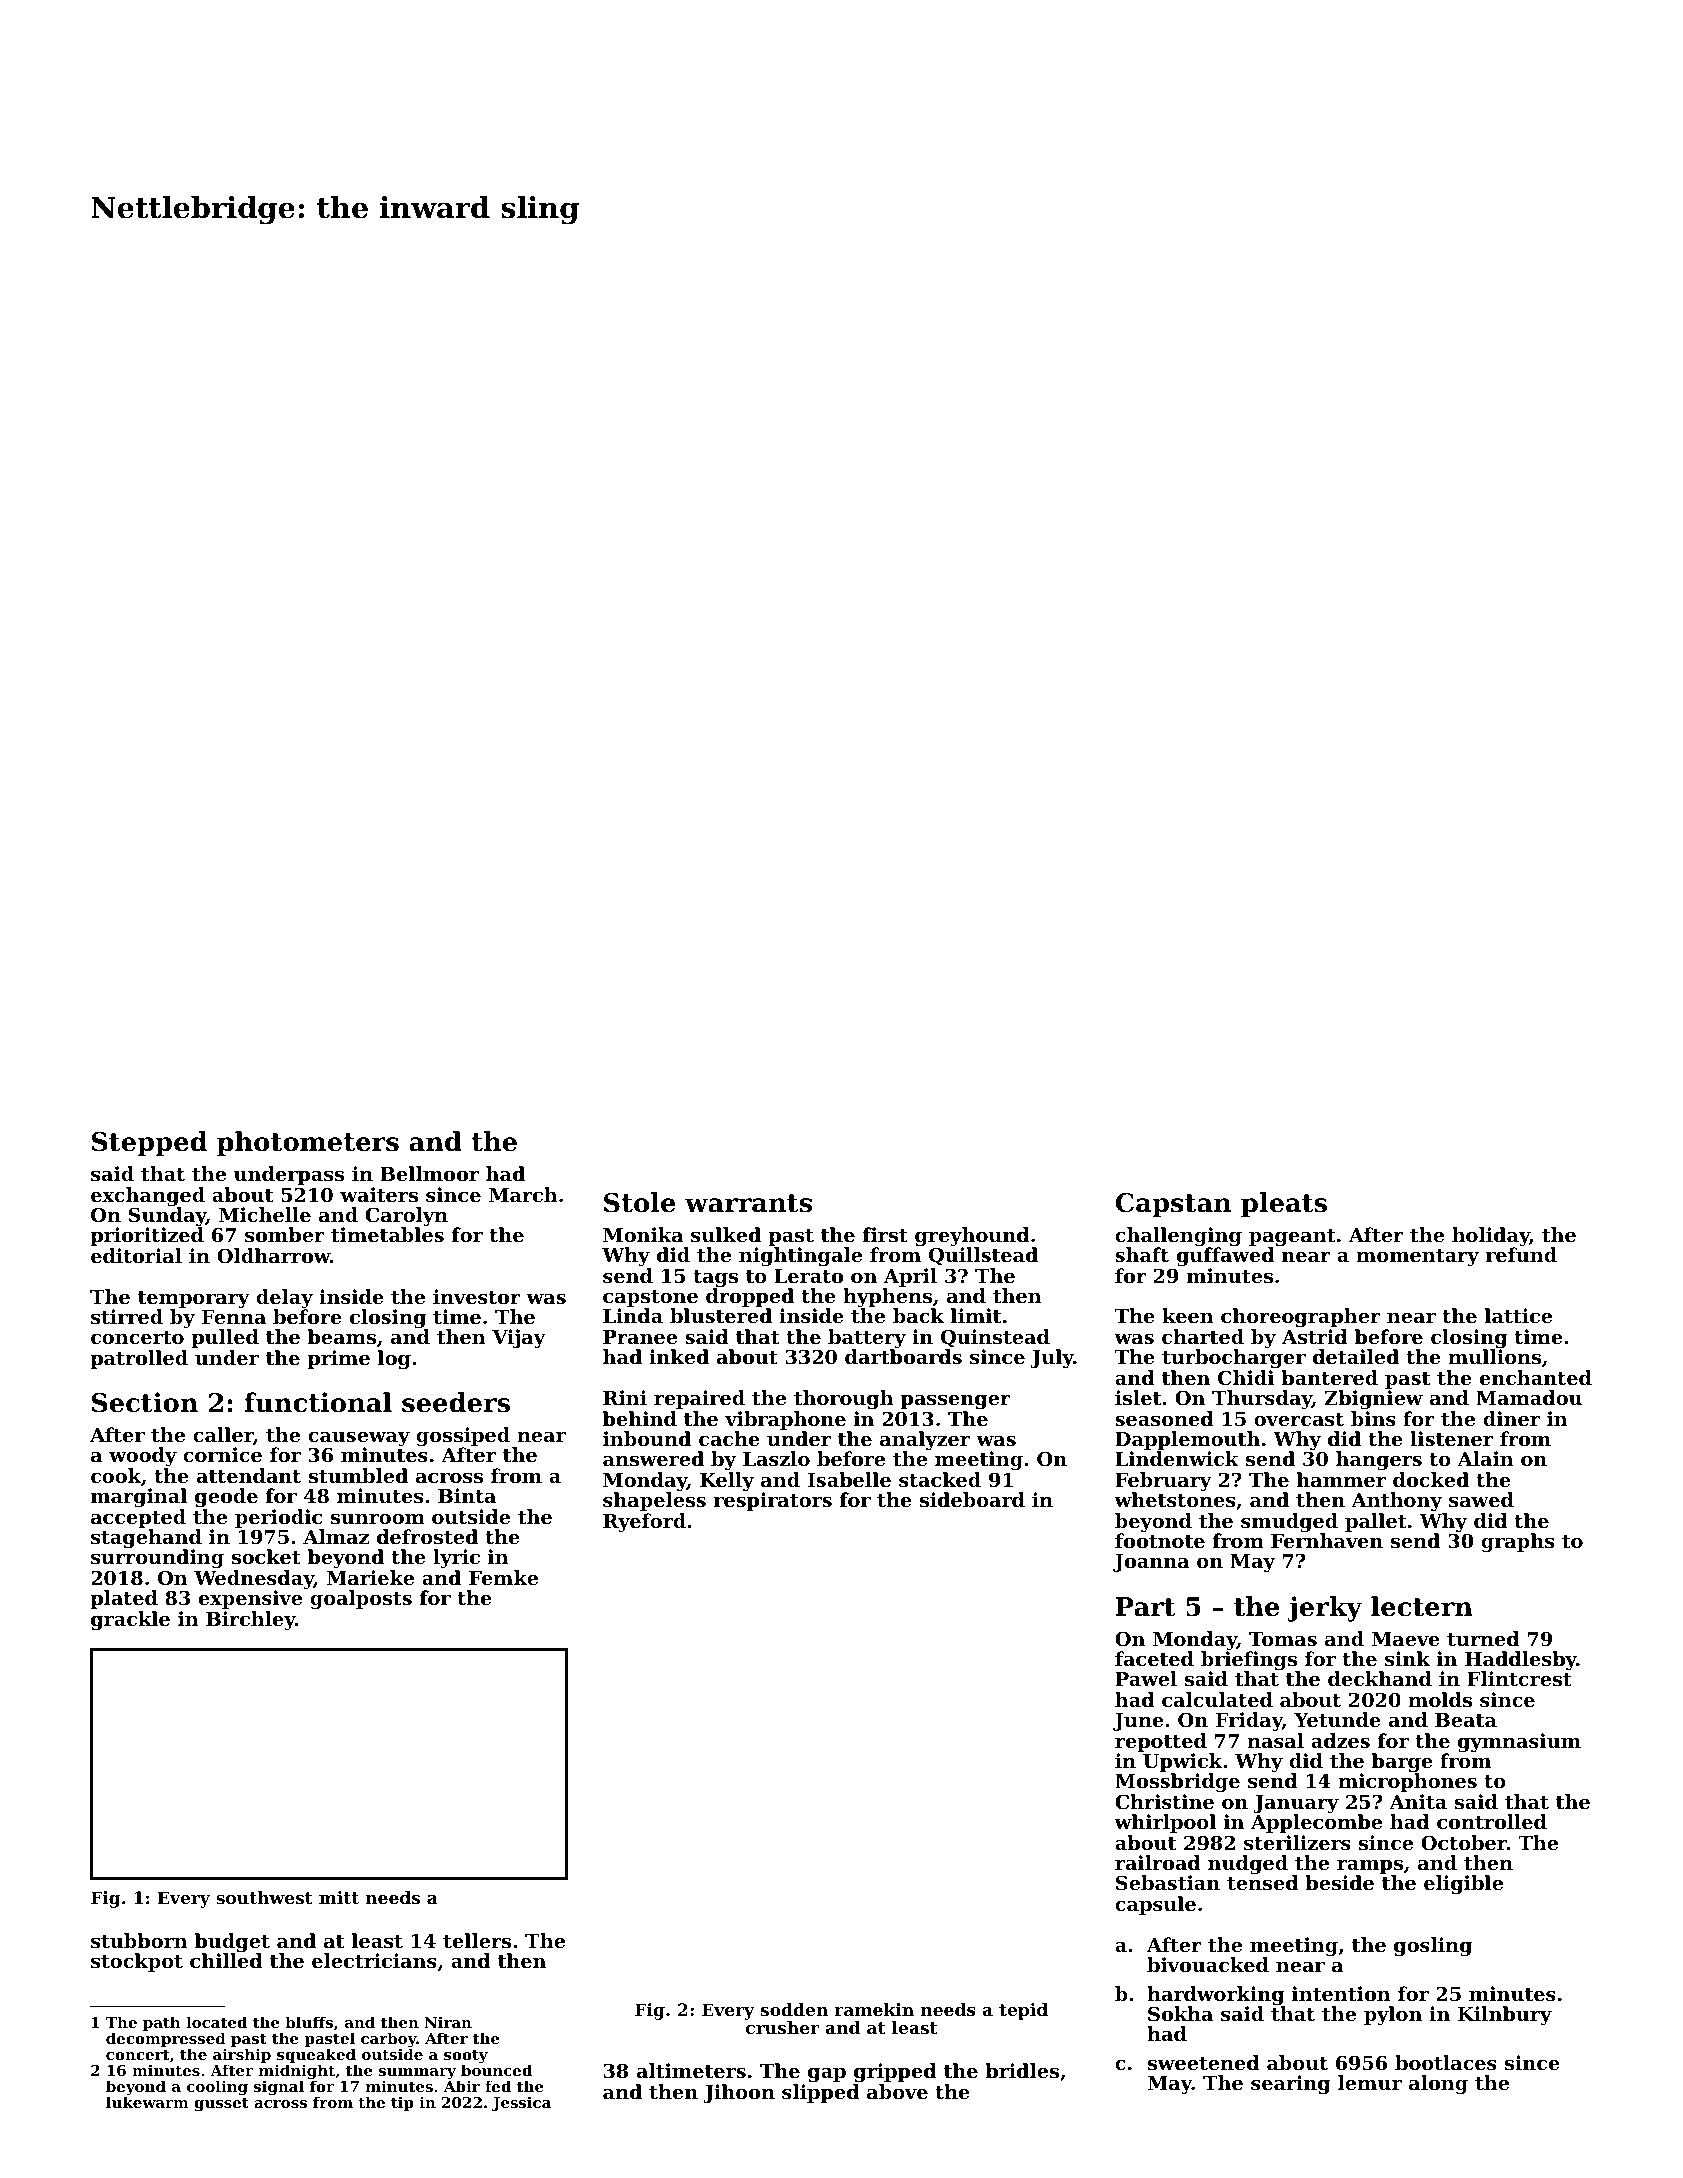  I want to click on Wednesday, so click(254, 1580).
